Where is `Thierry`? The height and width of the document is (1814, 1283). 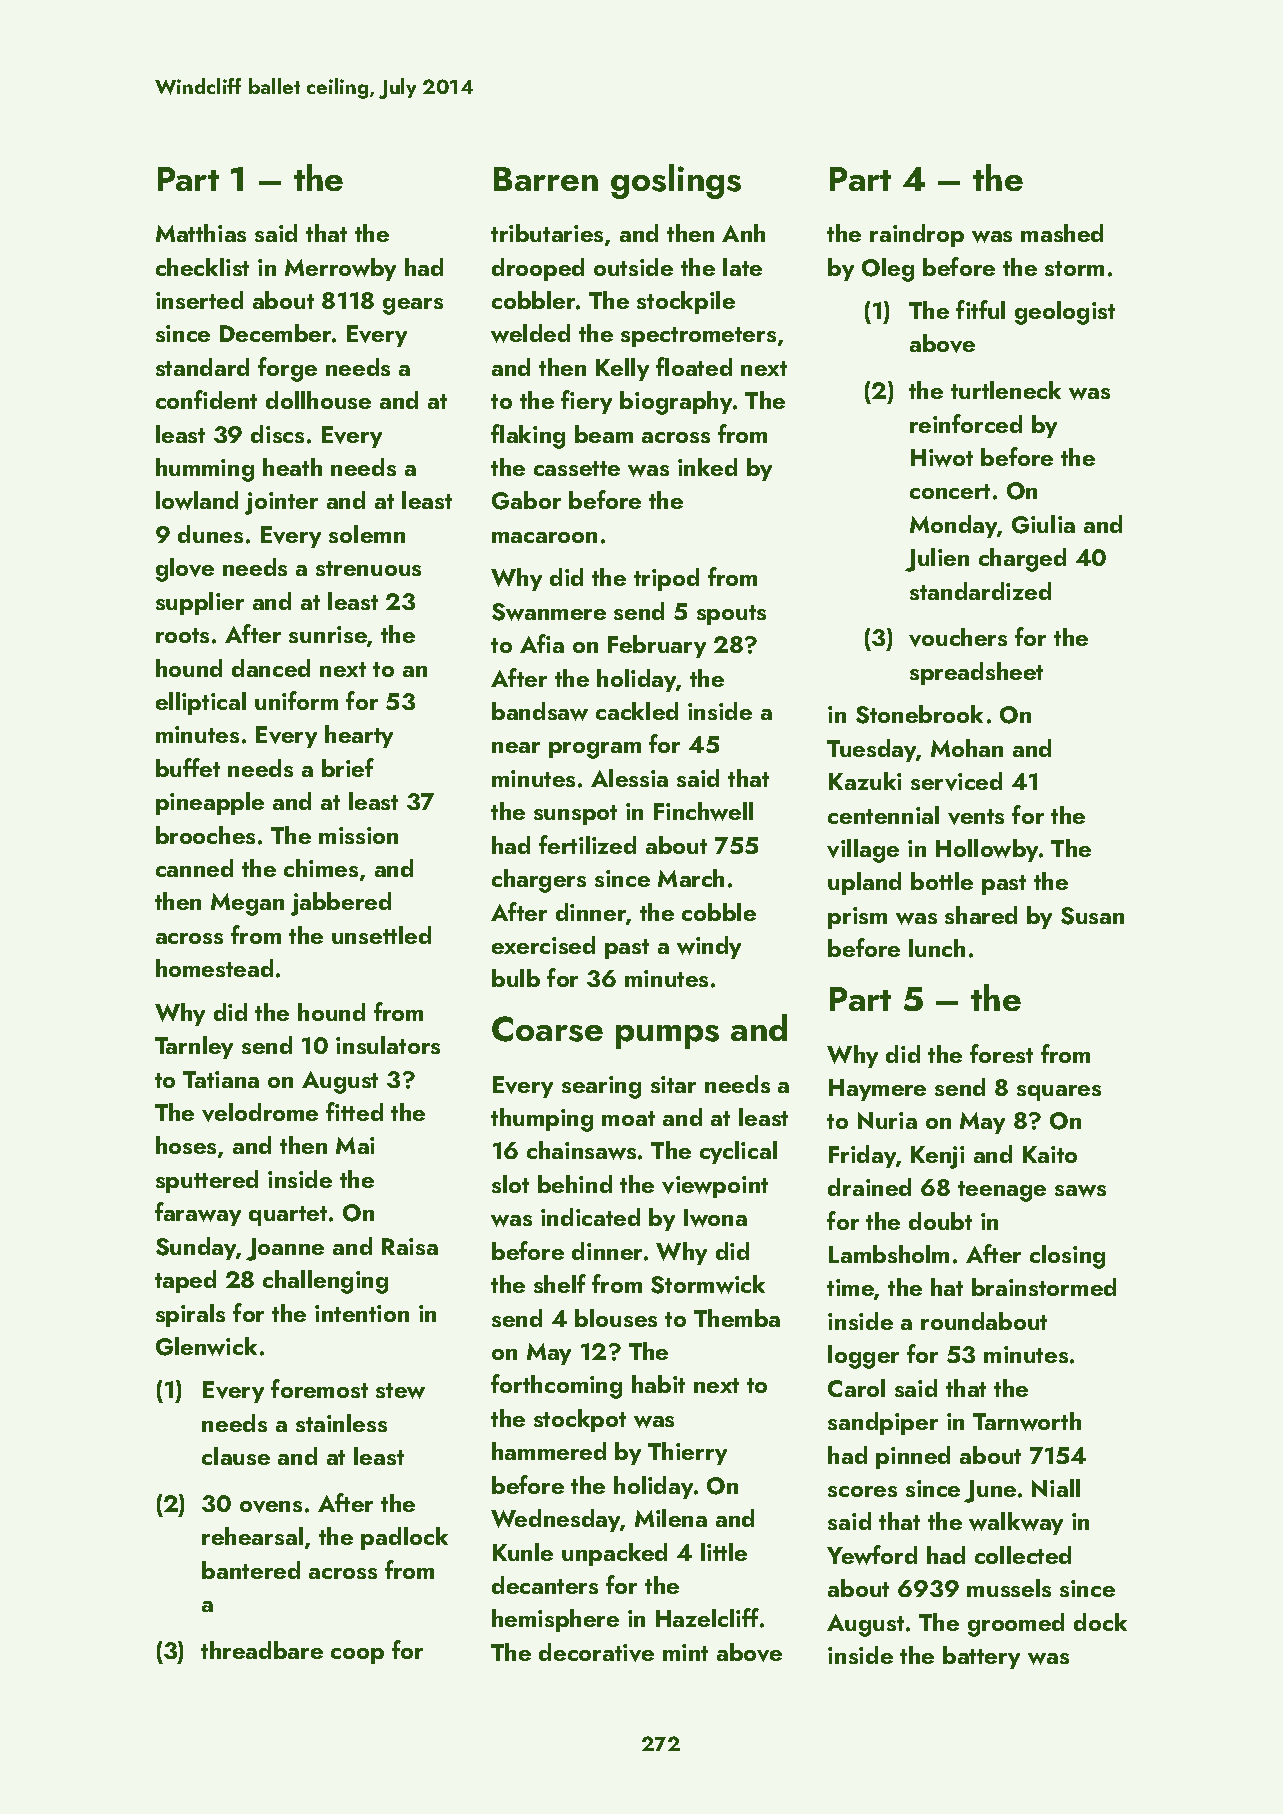
Thierry is located at coordinates (687, 1453).
